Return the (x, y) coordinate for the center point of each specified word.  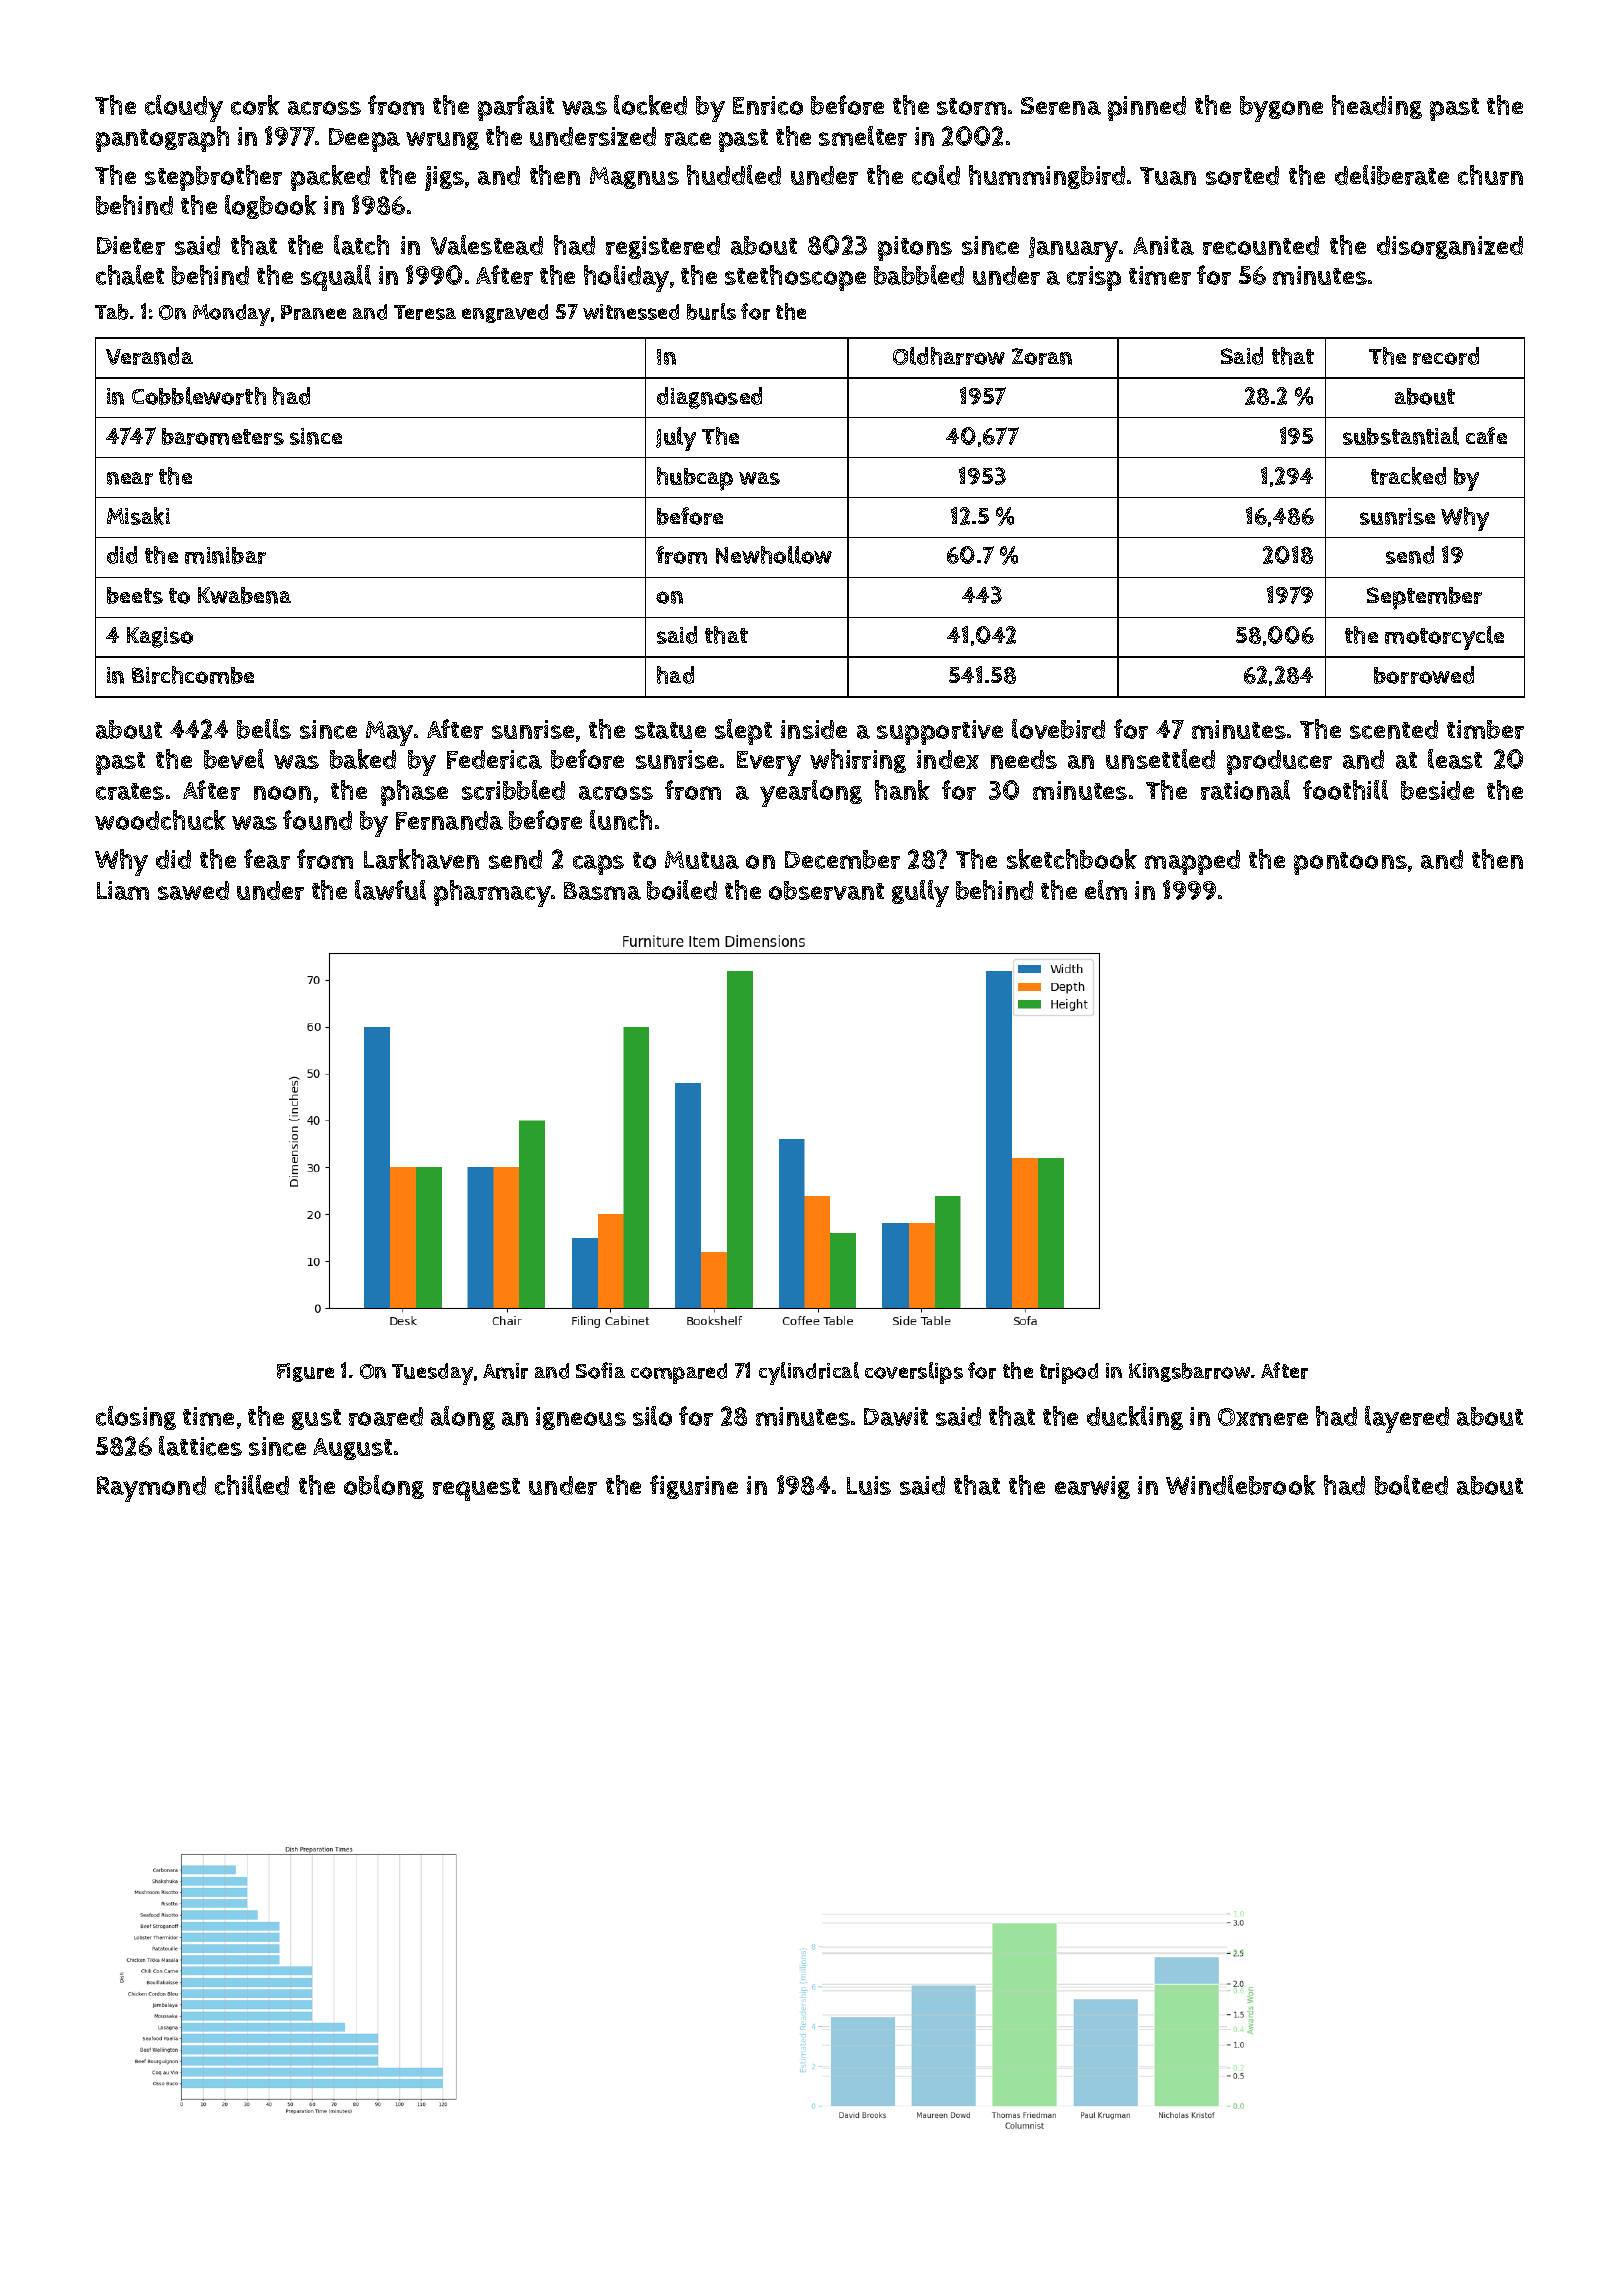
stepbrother (213, 178)
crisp (1094, 278)
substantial (1401, 436)
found (317, 820)
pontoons (1350, 863)
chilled (252, 1485)
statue (670, 730)
